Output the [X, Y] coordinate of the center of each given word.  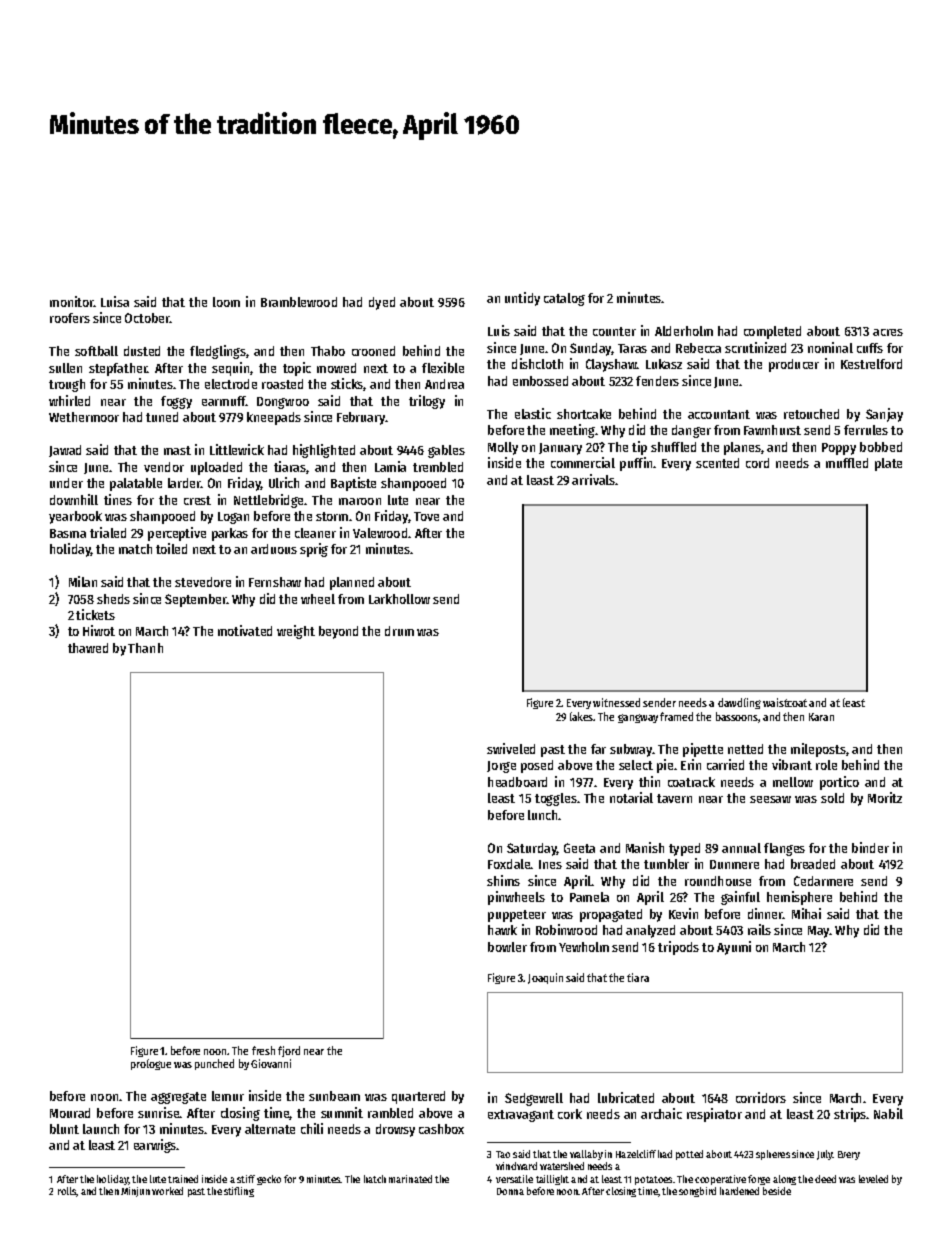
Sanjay [884, 415]
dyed [382, 303]
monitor [72, 301]
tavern [674, 798]
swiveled [511, 748]
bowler [507, 947]
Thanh [145, 648]
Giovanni [271, 1063]
